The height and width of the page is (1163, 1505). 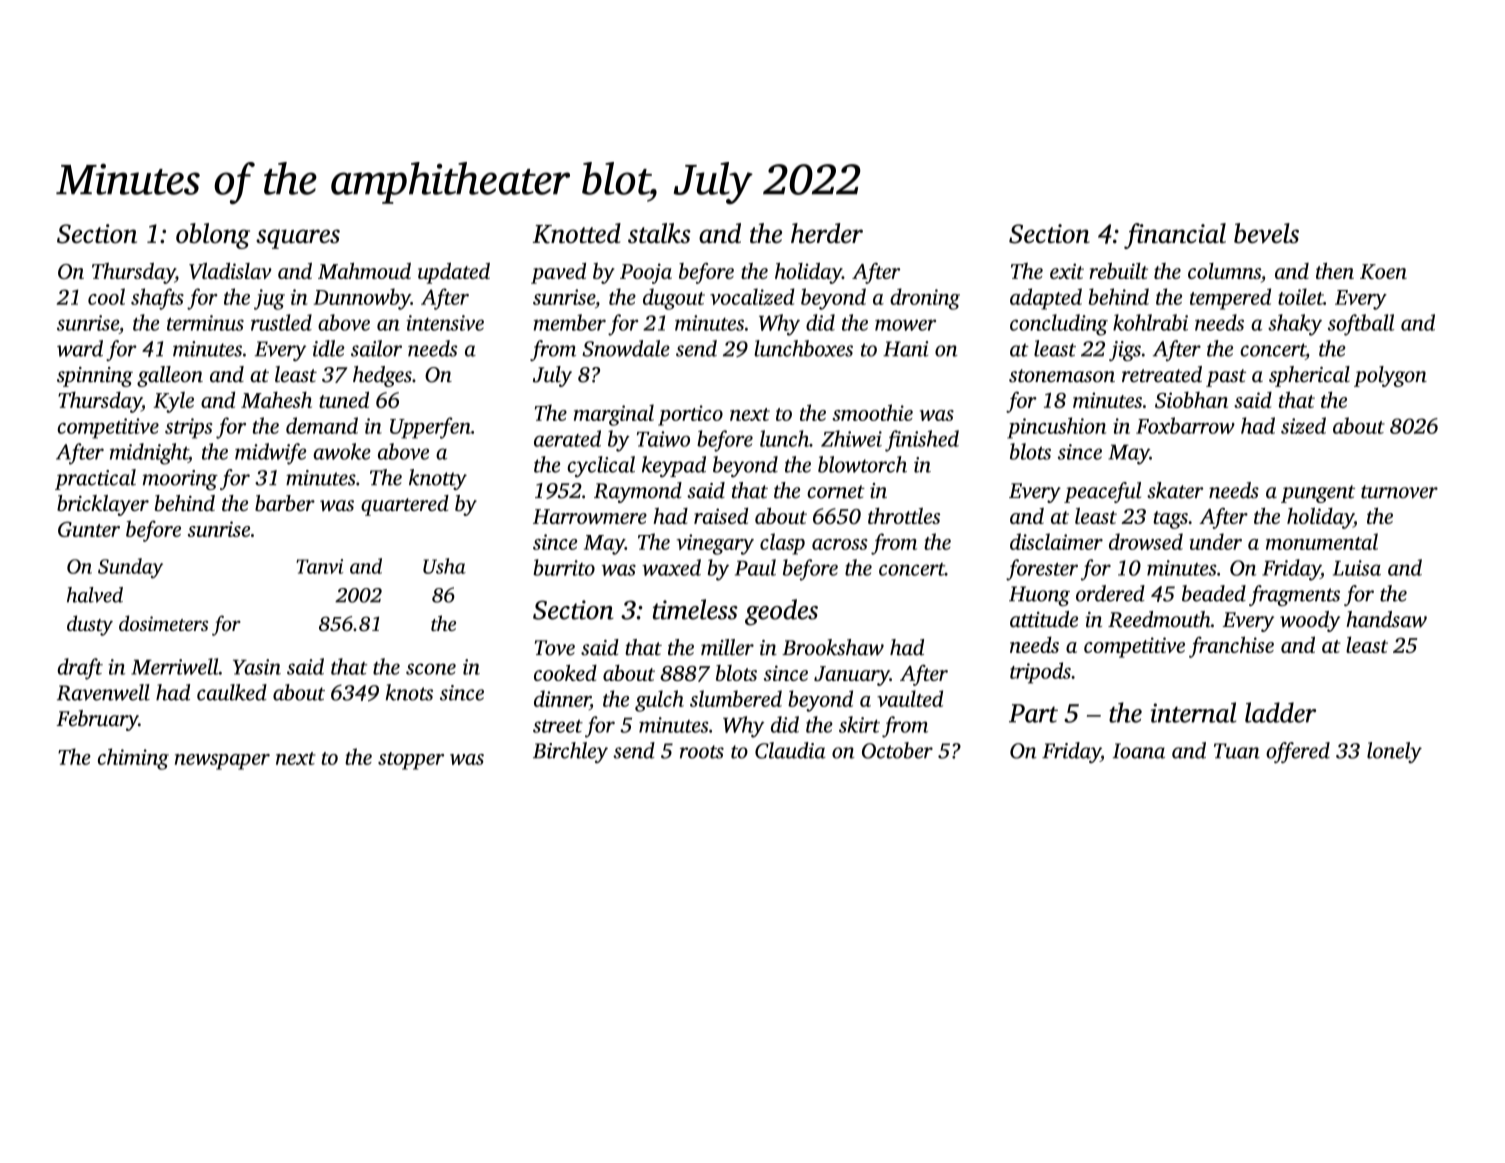 What do you see at coordinates (590, 516) in the page?
I see `Harrowmere` at bounding box center [590, 516].
